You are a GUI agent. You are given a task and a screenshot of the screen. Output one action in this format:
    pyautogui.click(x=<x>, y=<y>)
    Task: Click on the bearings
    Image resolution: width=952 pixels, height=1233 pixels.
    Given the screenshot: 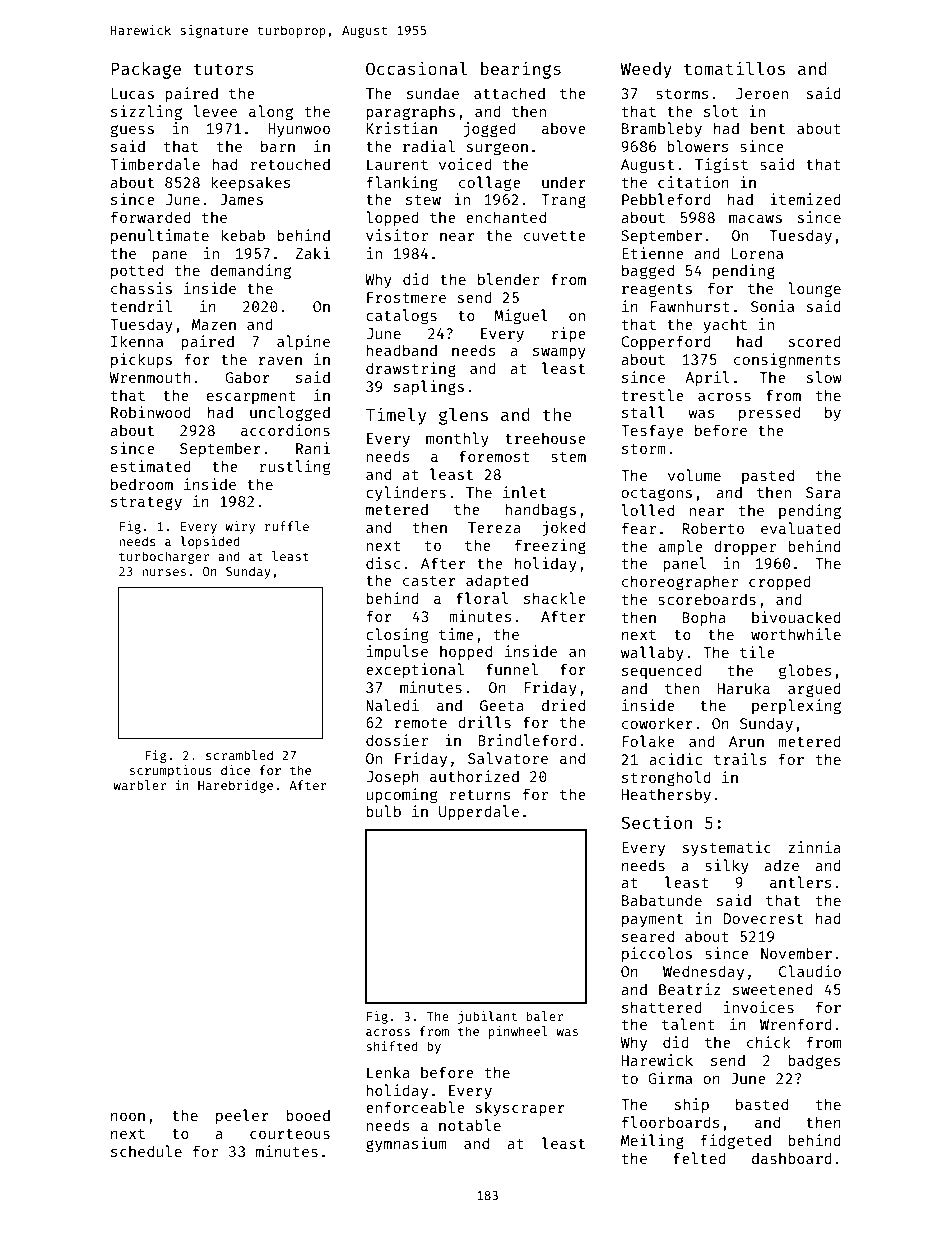 What is the action you would take?
    pyautogui.click(x=521, y=70)
